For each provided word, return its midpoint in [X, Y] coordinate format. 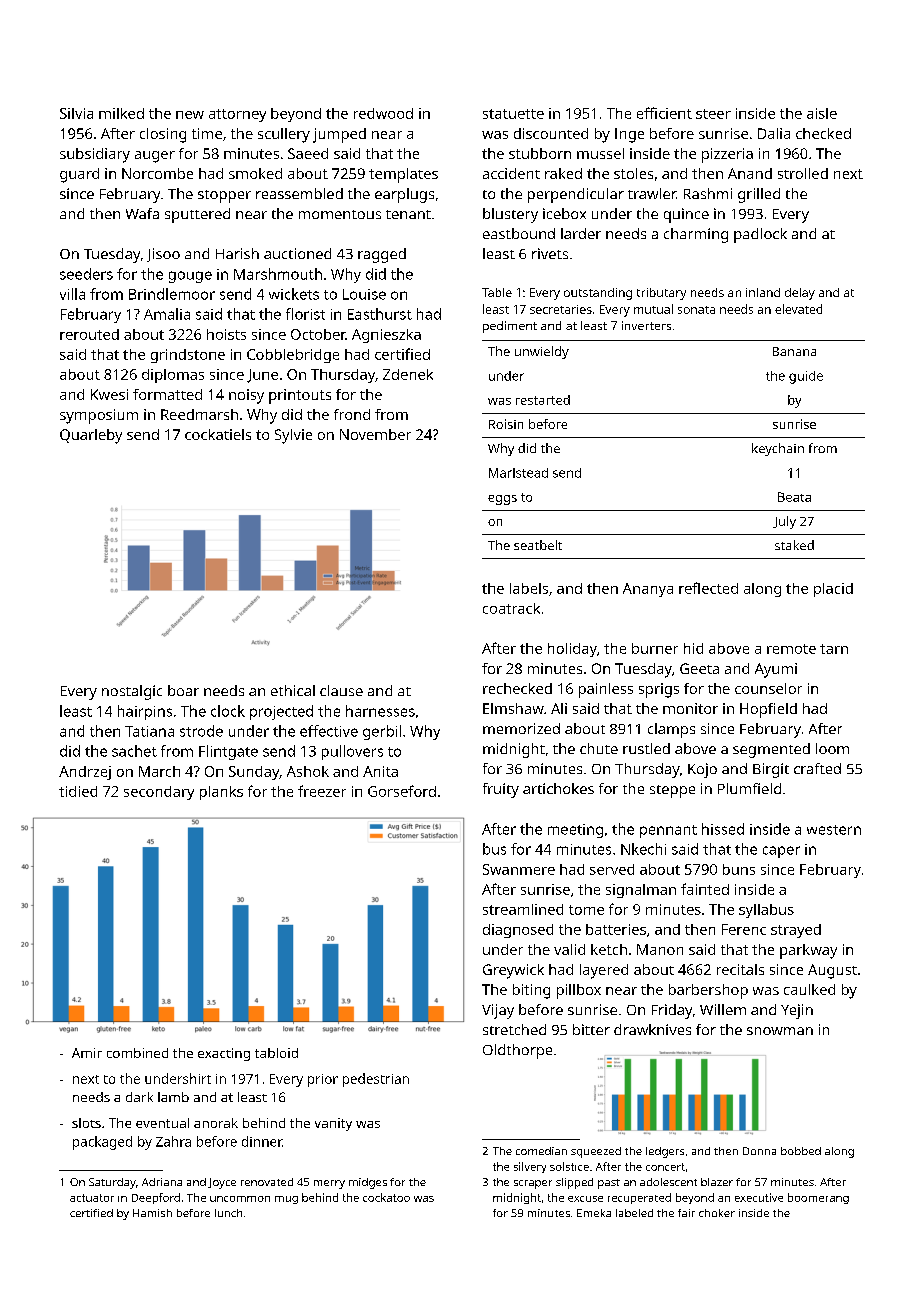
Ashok [308, 771]
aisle [822, 113]
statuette [513, 114]
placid [833, 590]
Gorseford [402, 791]
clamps [671, 730]
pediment [510, 327]
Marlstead [518, 473]
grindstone [188, 356]
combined [137, 1053]
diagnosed [518, 931]
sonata [696, 310]
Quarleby [91, 436]
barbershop [708, 991]
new [190, 115]
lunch [228, 1213]
